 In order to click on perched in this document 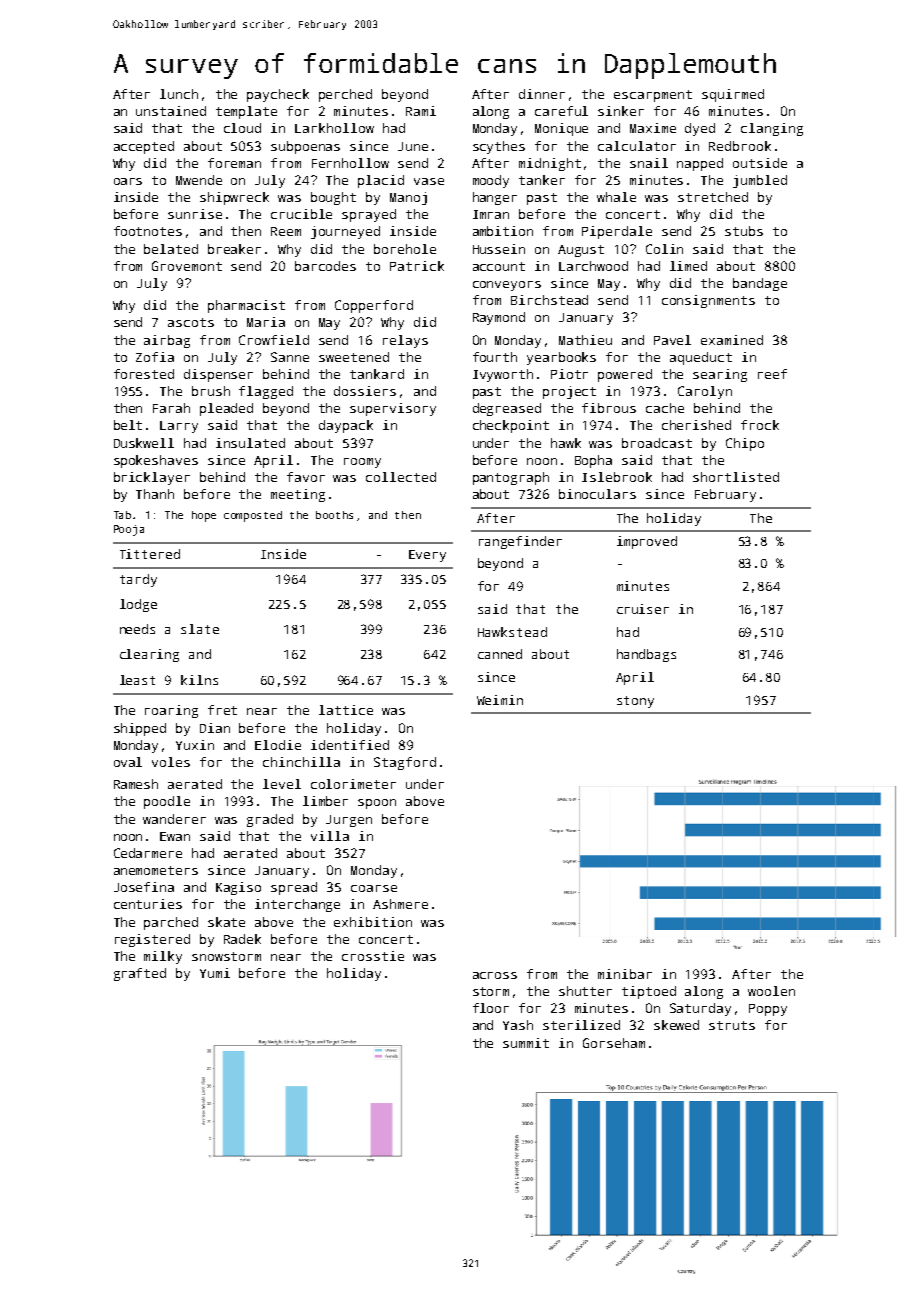, I will do `click(345, 95)`.
